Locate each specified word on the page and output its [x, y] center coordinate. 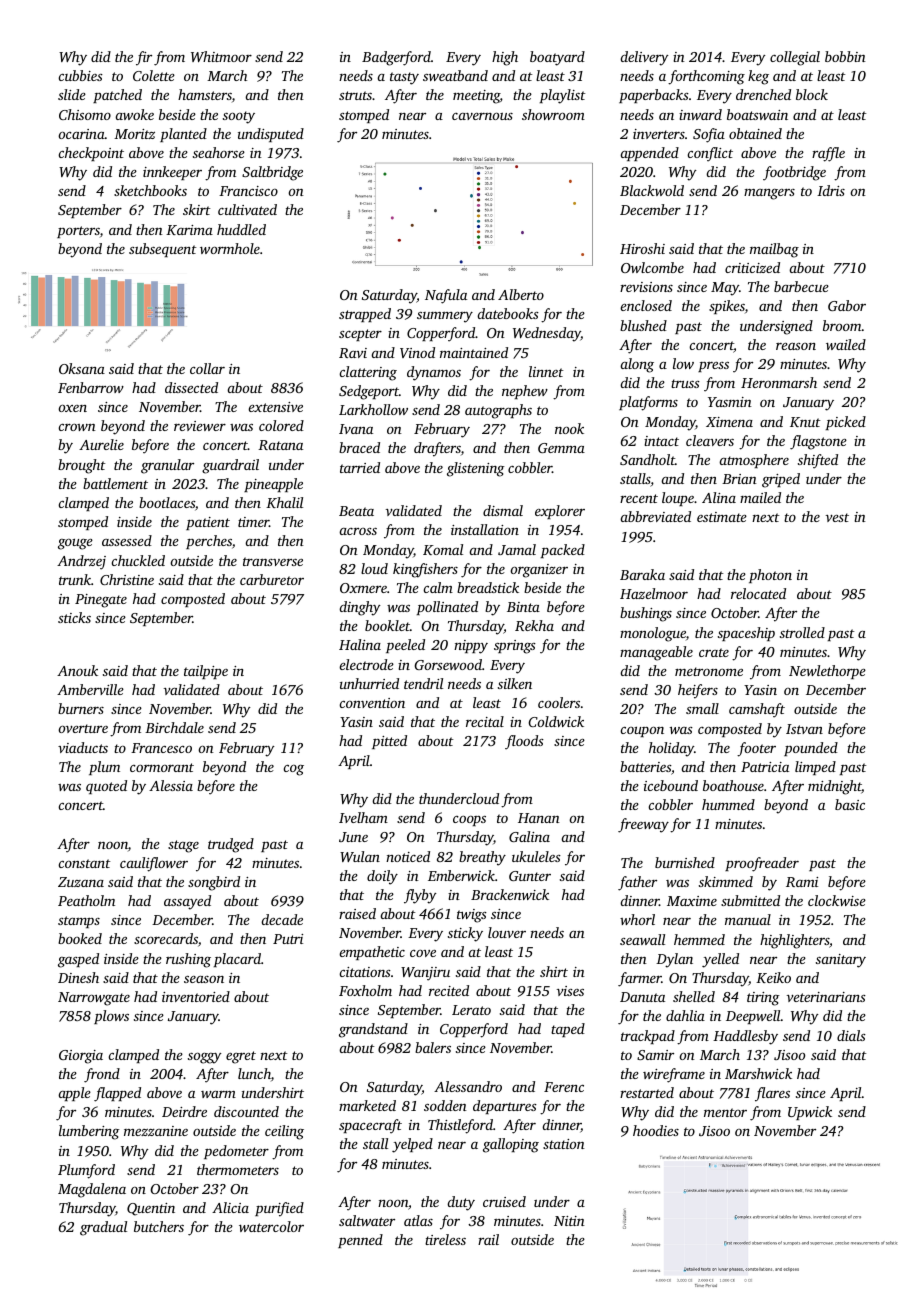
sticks [74, 617]
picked [846, 423]
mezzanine [156, 1131]
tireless [445, 1239]
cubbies [80, 75]
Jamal [517, 549]
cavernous [482, 116]
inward [700, 114]
